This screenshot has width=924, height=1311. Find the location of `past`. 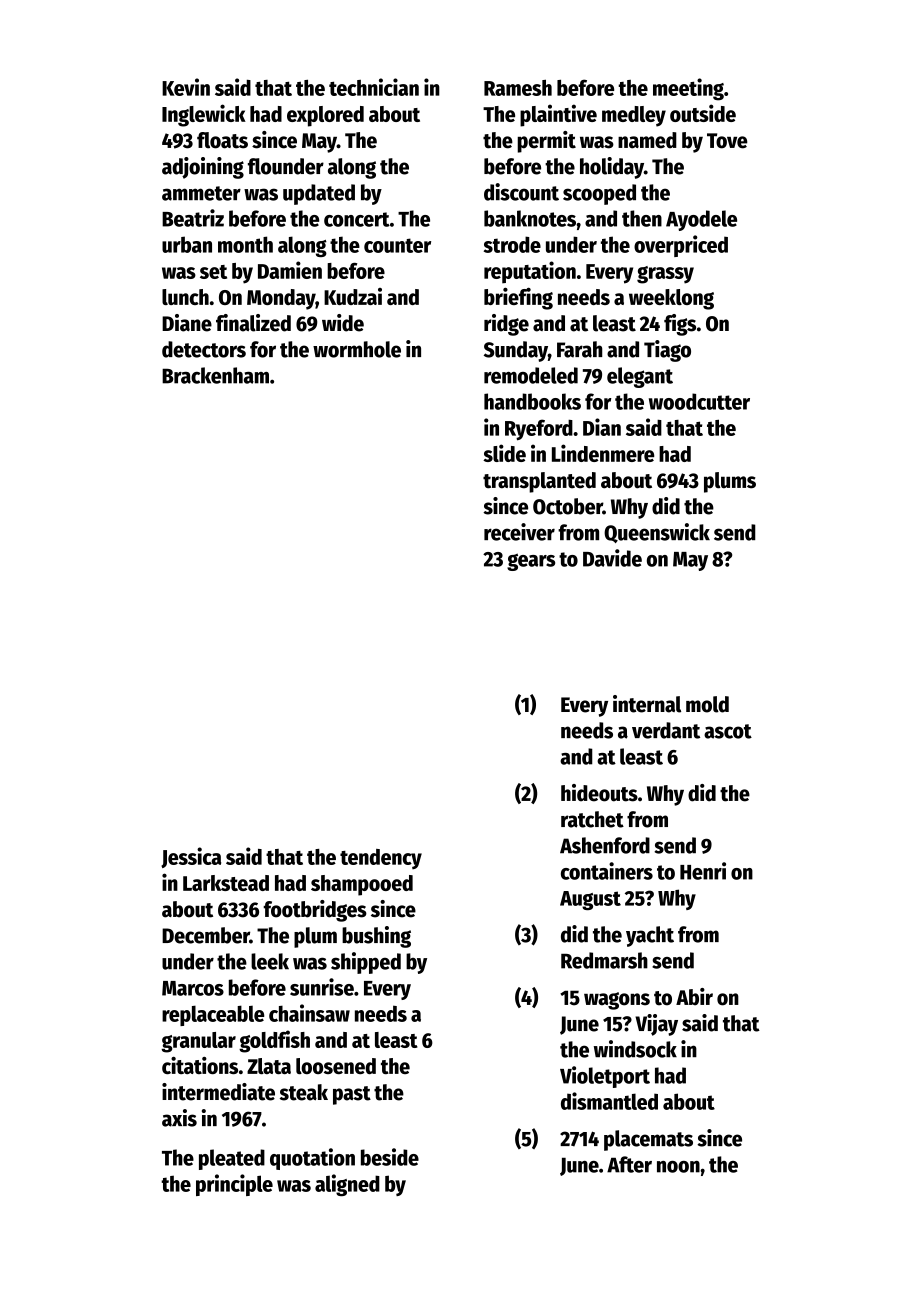

past is located at coordinates (352, 1095).
